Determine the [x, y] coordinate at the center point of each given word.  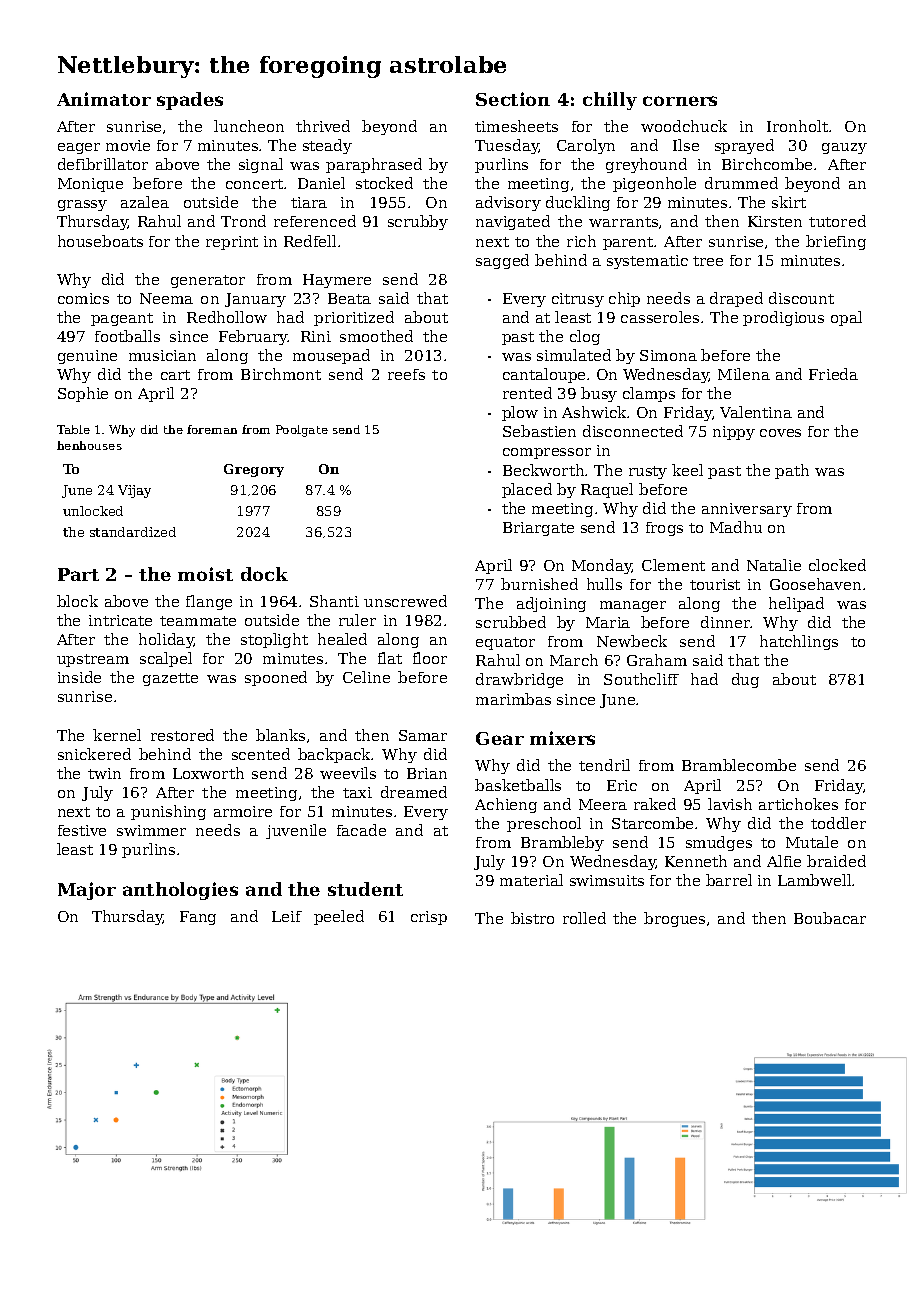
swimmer [151, 830]
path [792, 471]
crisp [429, 918]
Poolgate [302, 431]
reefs [406, 374]
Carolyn [586, 146]
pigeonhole [654, 184]
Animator [104, 99]
